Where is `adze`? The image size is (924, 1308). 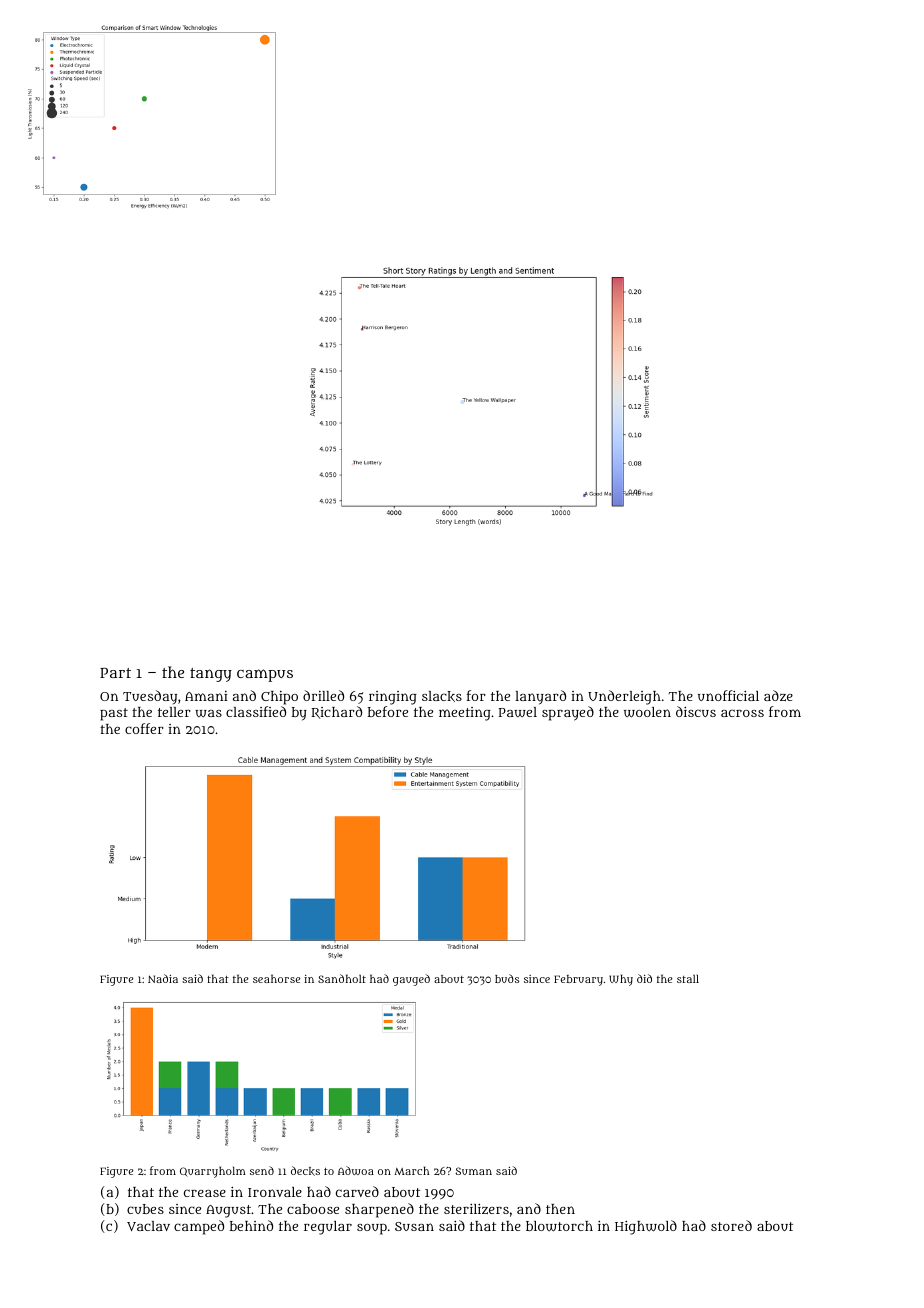
adze is located at coordinates (778, 695).
